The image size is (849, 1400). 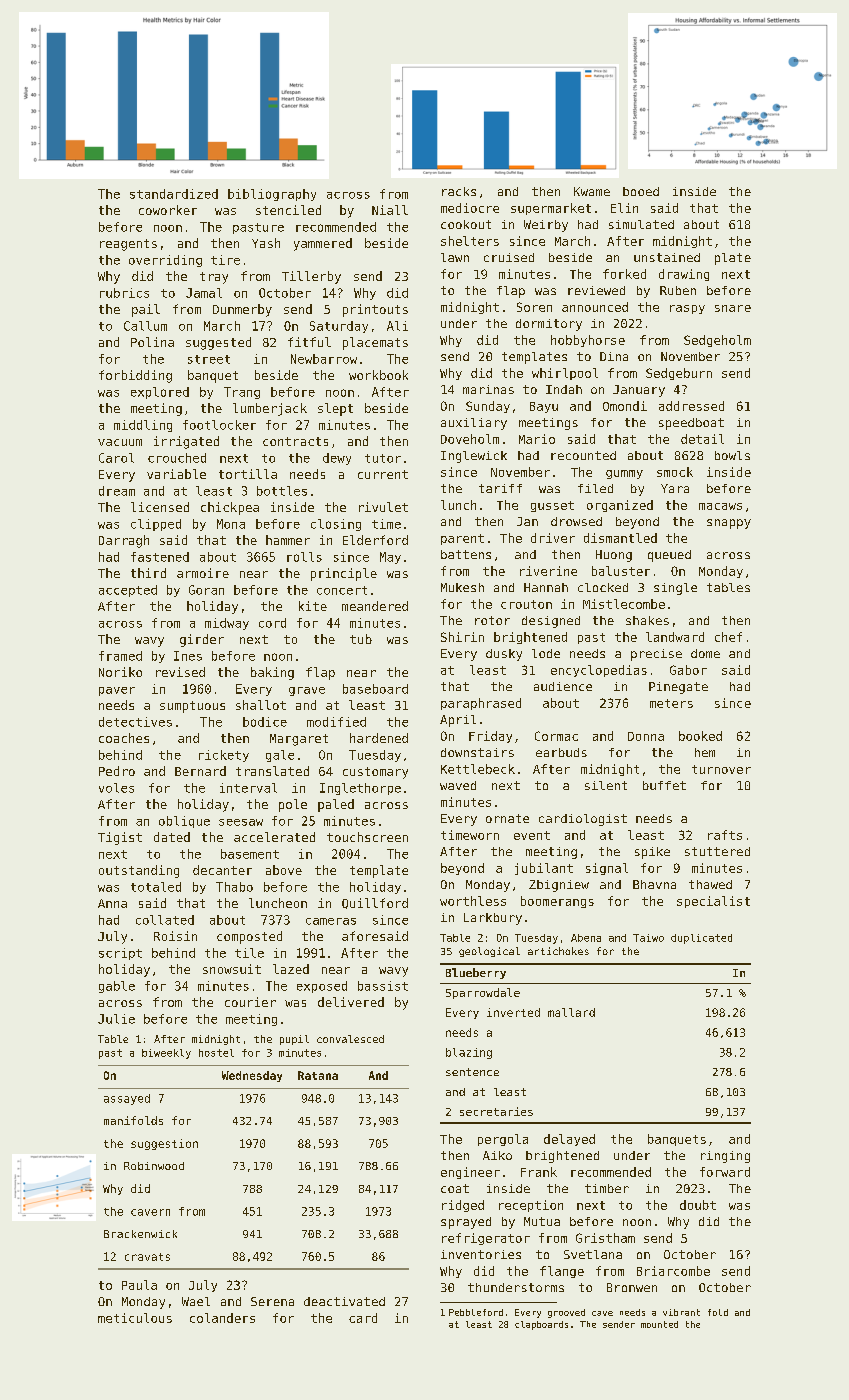 What do you see at coordinates (659, 1324) in the screenshot?
I see `mounted` at bounding box center [659, 1324].
